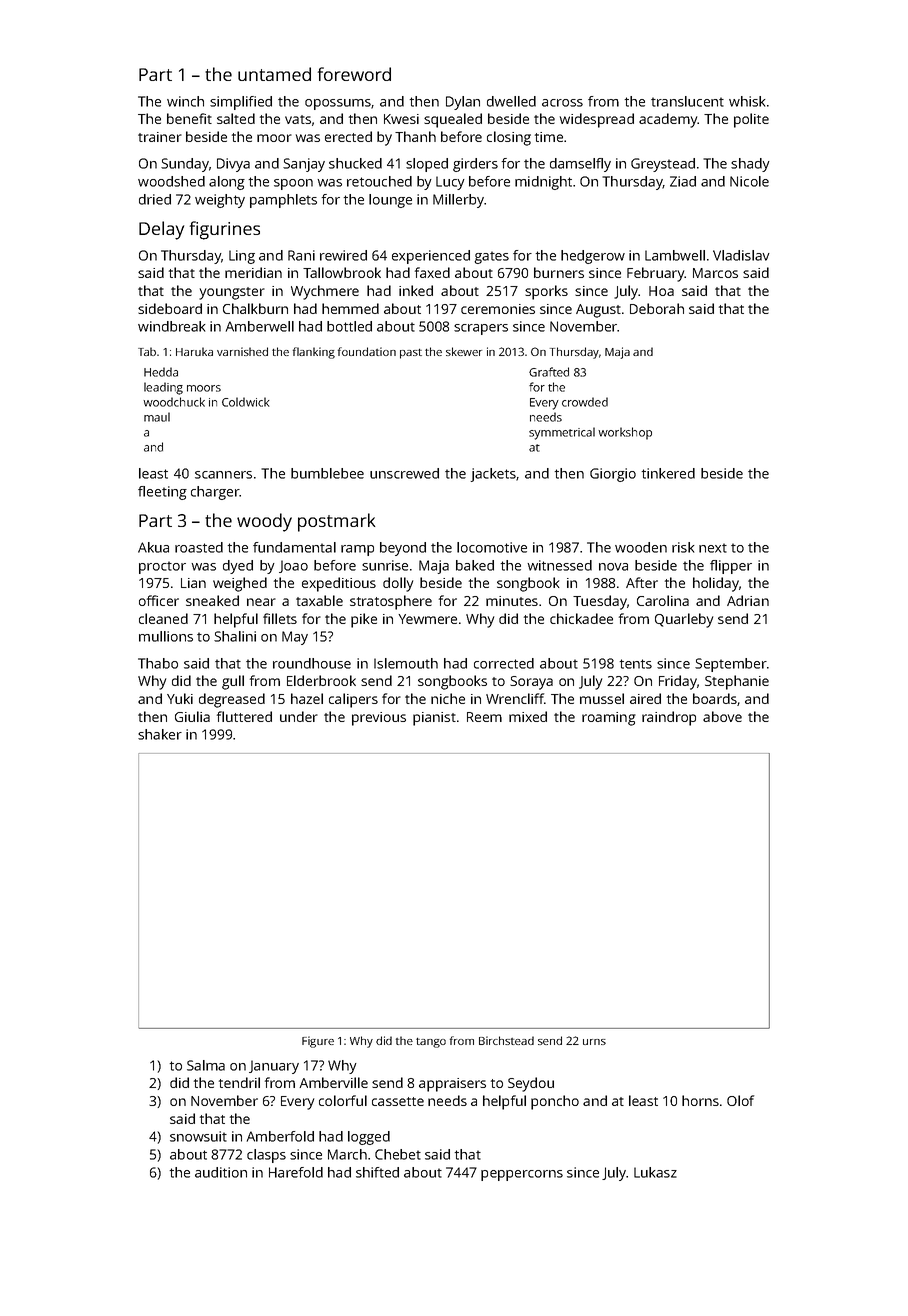 This document has height=1316, width=908. Describe the element at coordinates (274, 74) in the document. I see `untamed` at that location.
